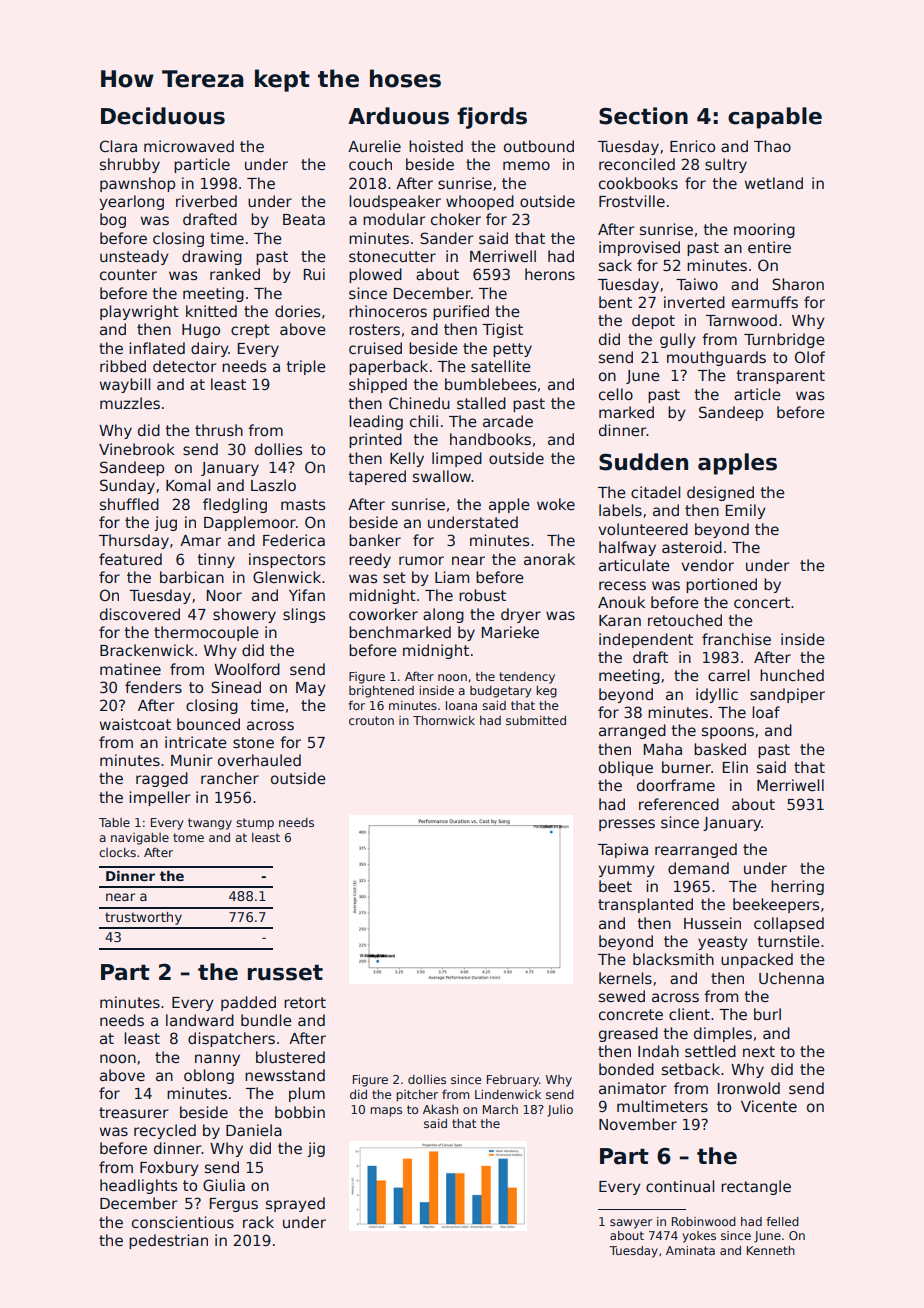 This screenshot has height=1308, width=924. I want to click on Thornwick, so click(444, 720).
